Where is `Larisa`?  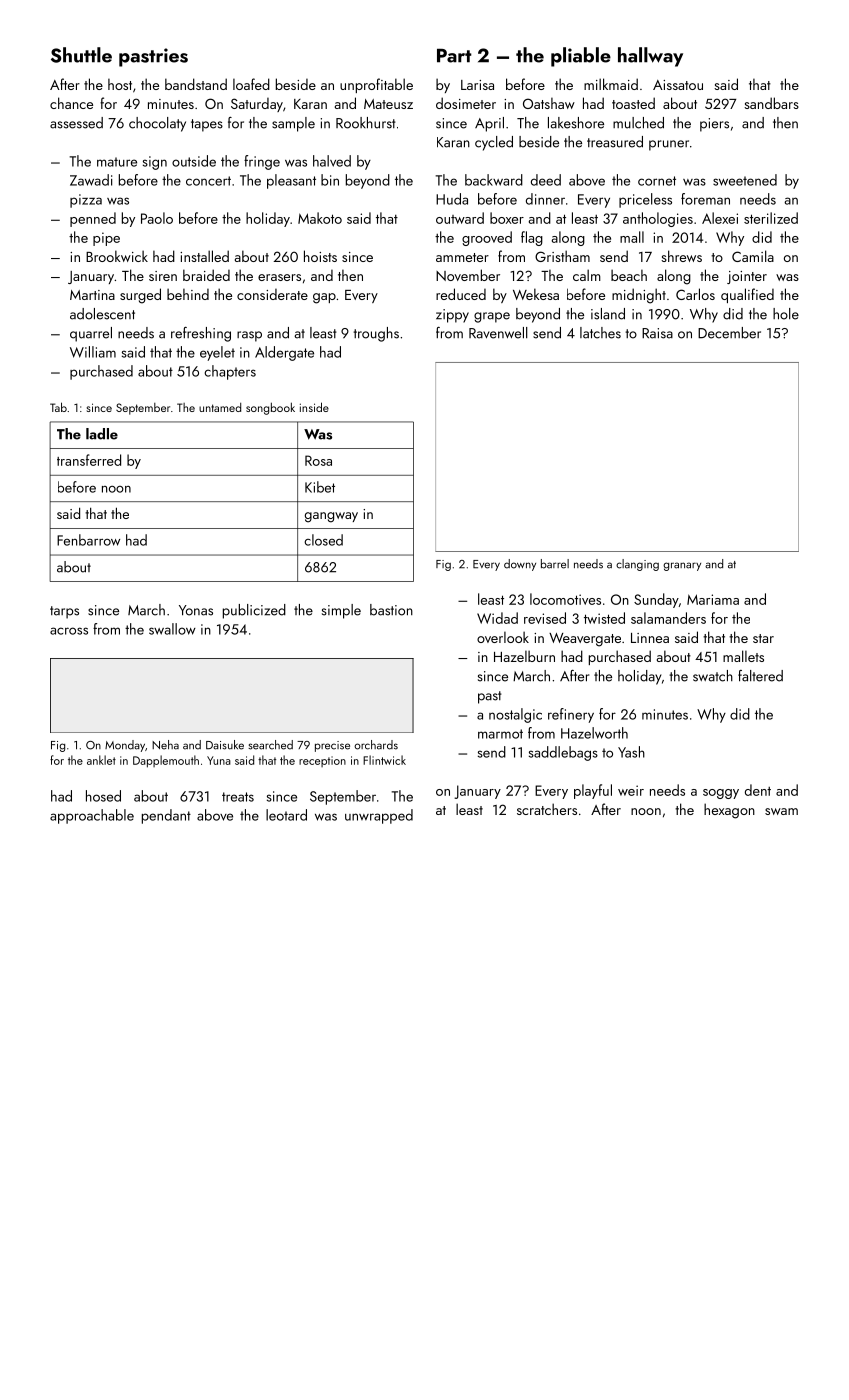
Larisa is located at coordinates (477, 85).
